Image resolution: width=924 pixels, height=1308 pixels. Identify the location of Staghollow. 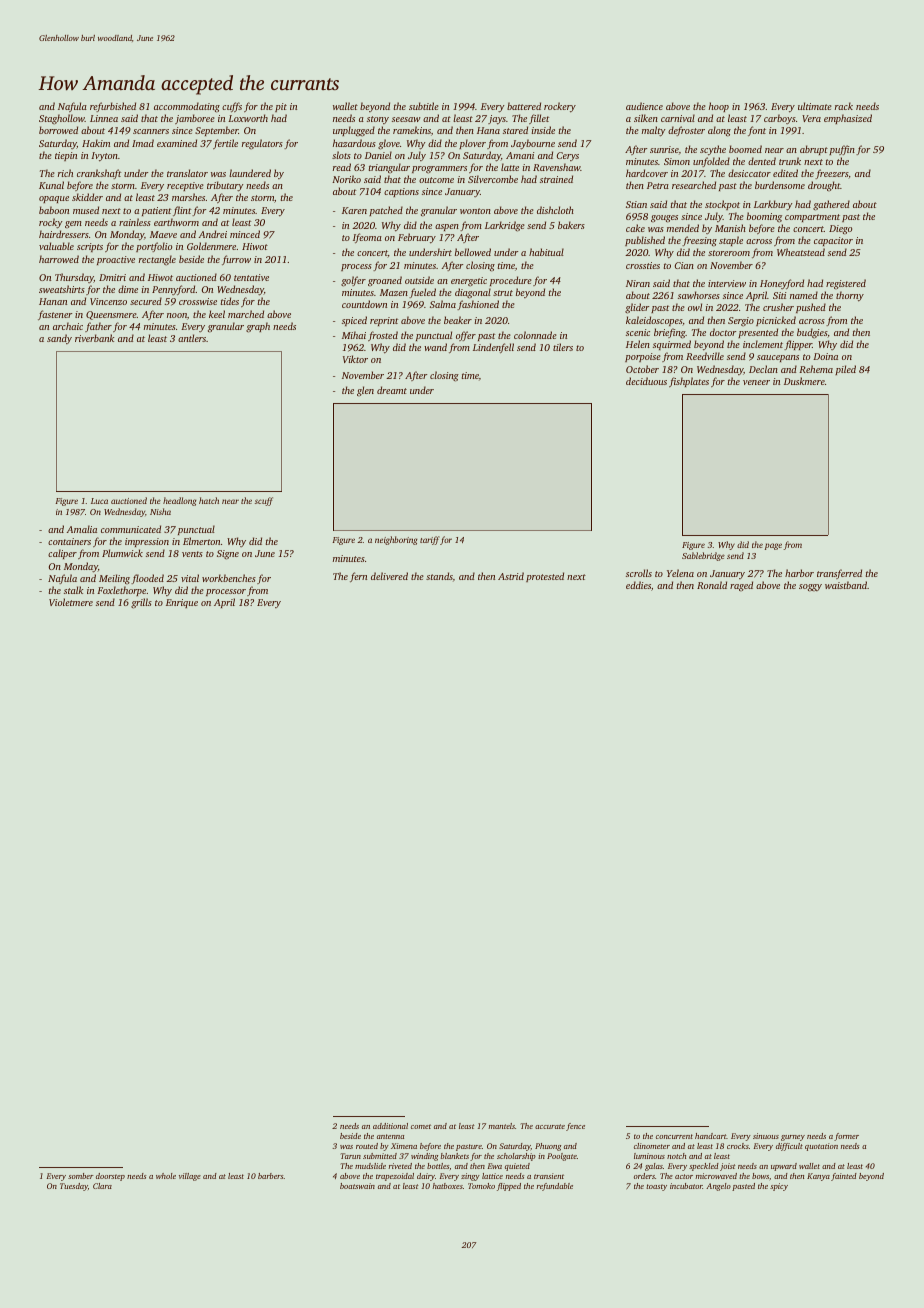
(62, 119).
